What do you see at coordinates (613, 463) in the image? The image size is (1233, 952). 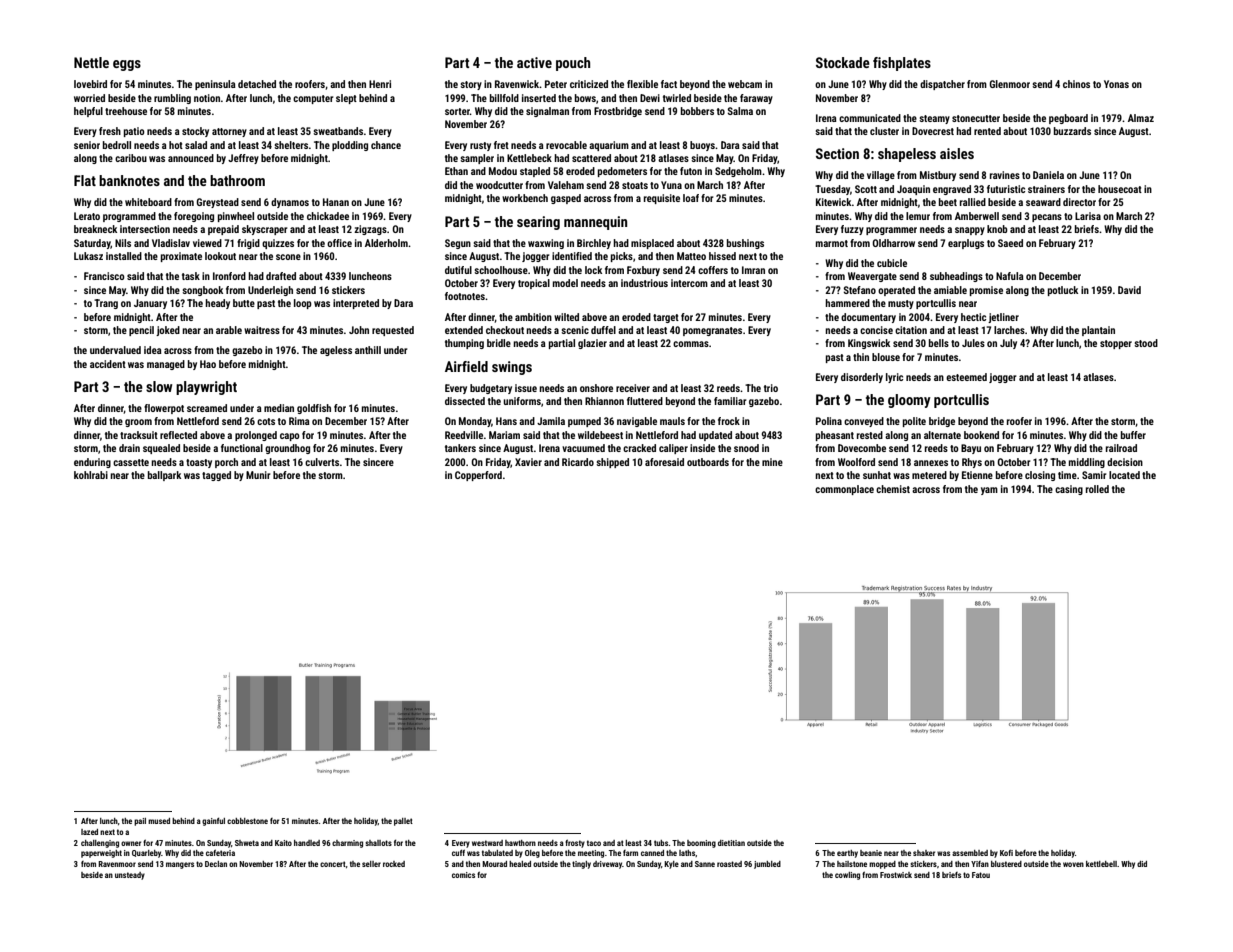 I see `shipped` at bounding box center [613, 463].
